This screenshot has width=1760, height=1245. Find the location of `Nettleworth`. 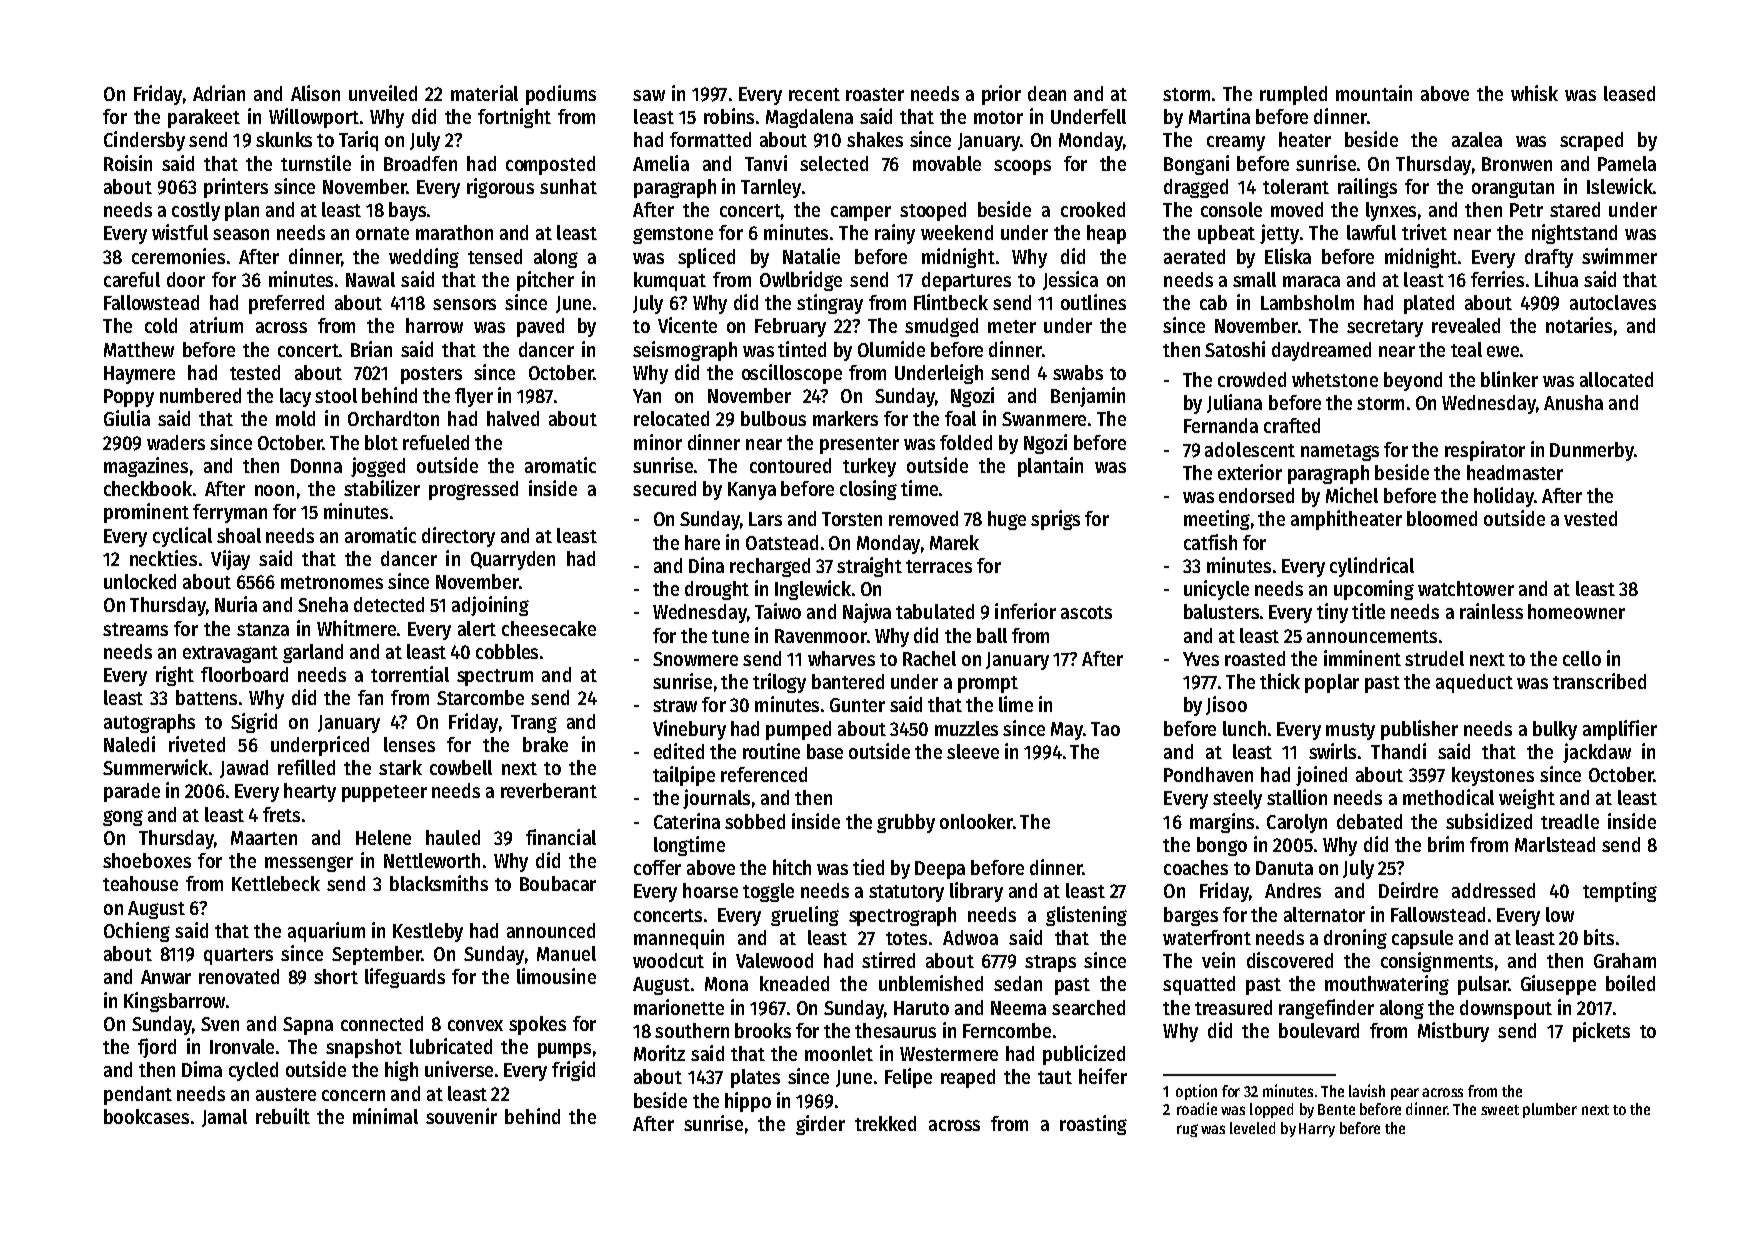

Nettleworth is located at coordinates (432, 860).
